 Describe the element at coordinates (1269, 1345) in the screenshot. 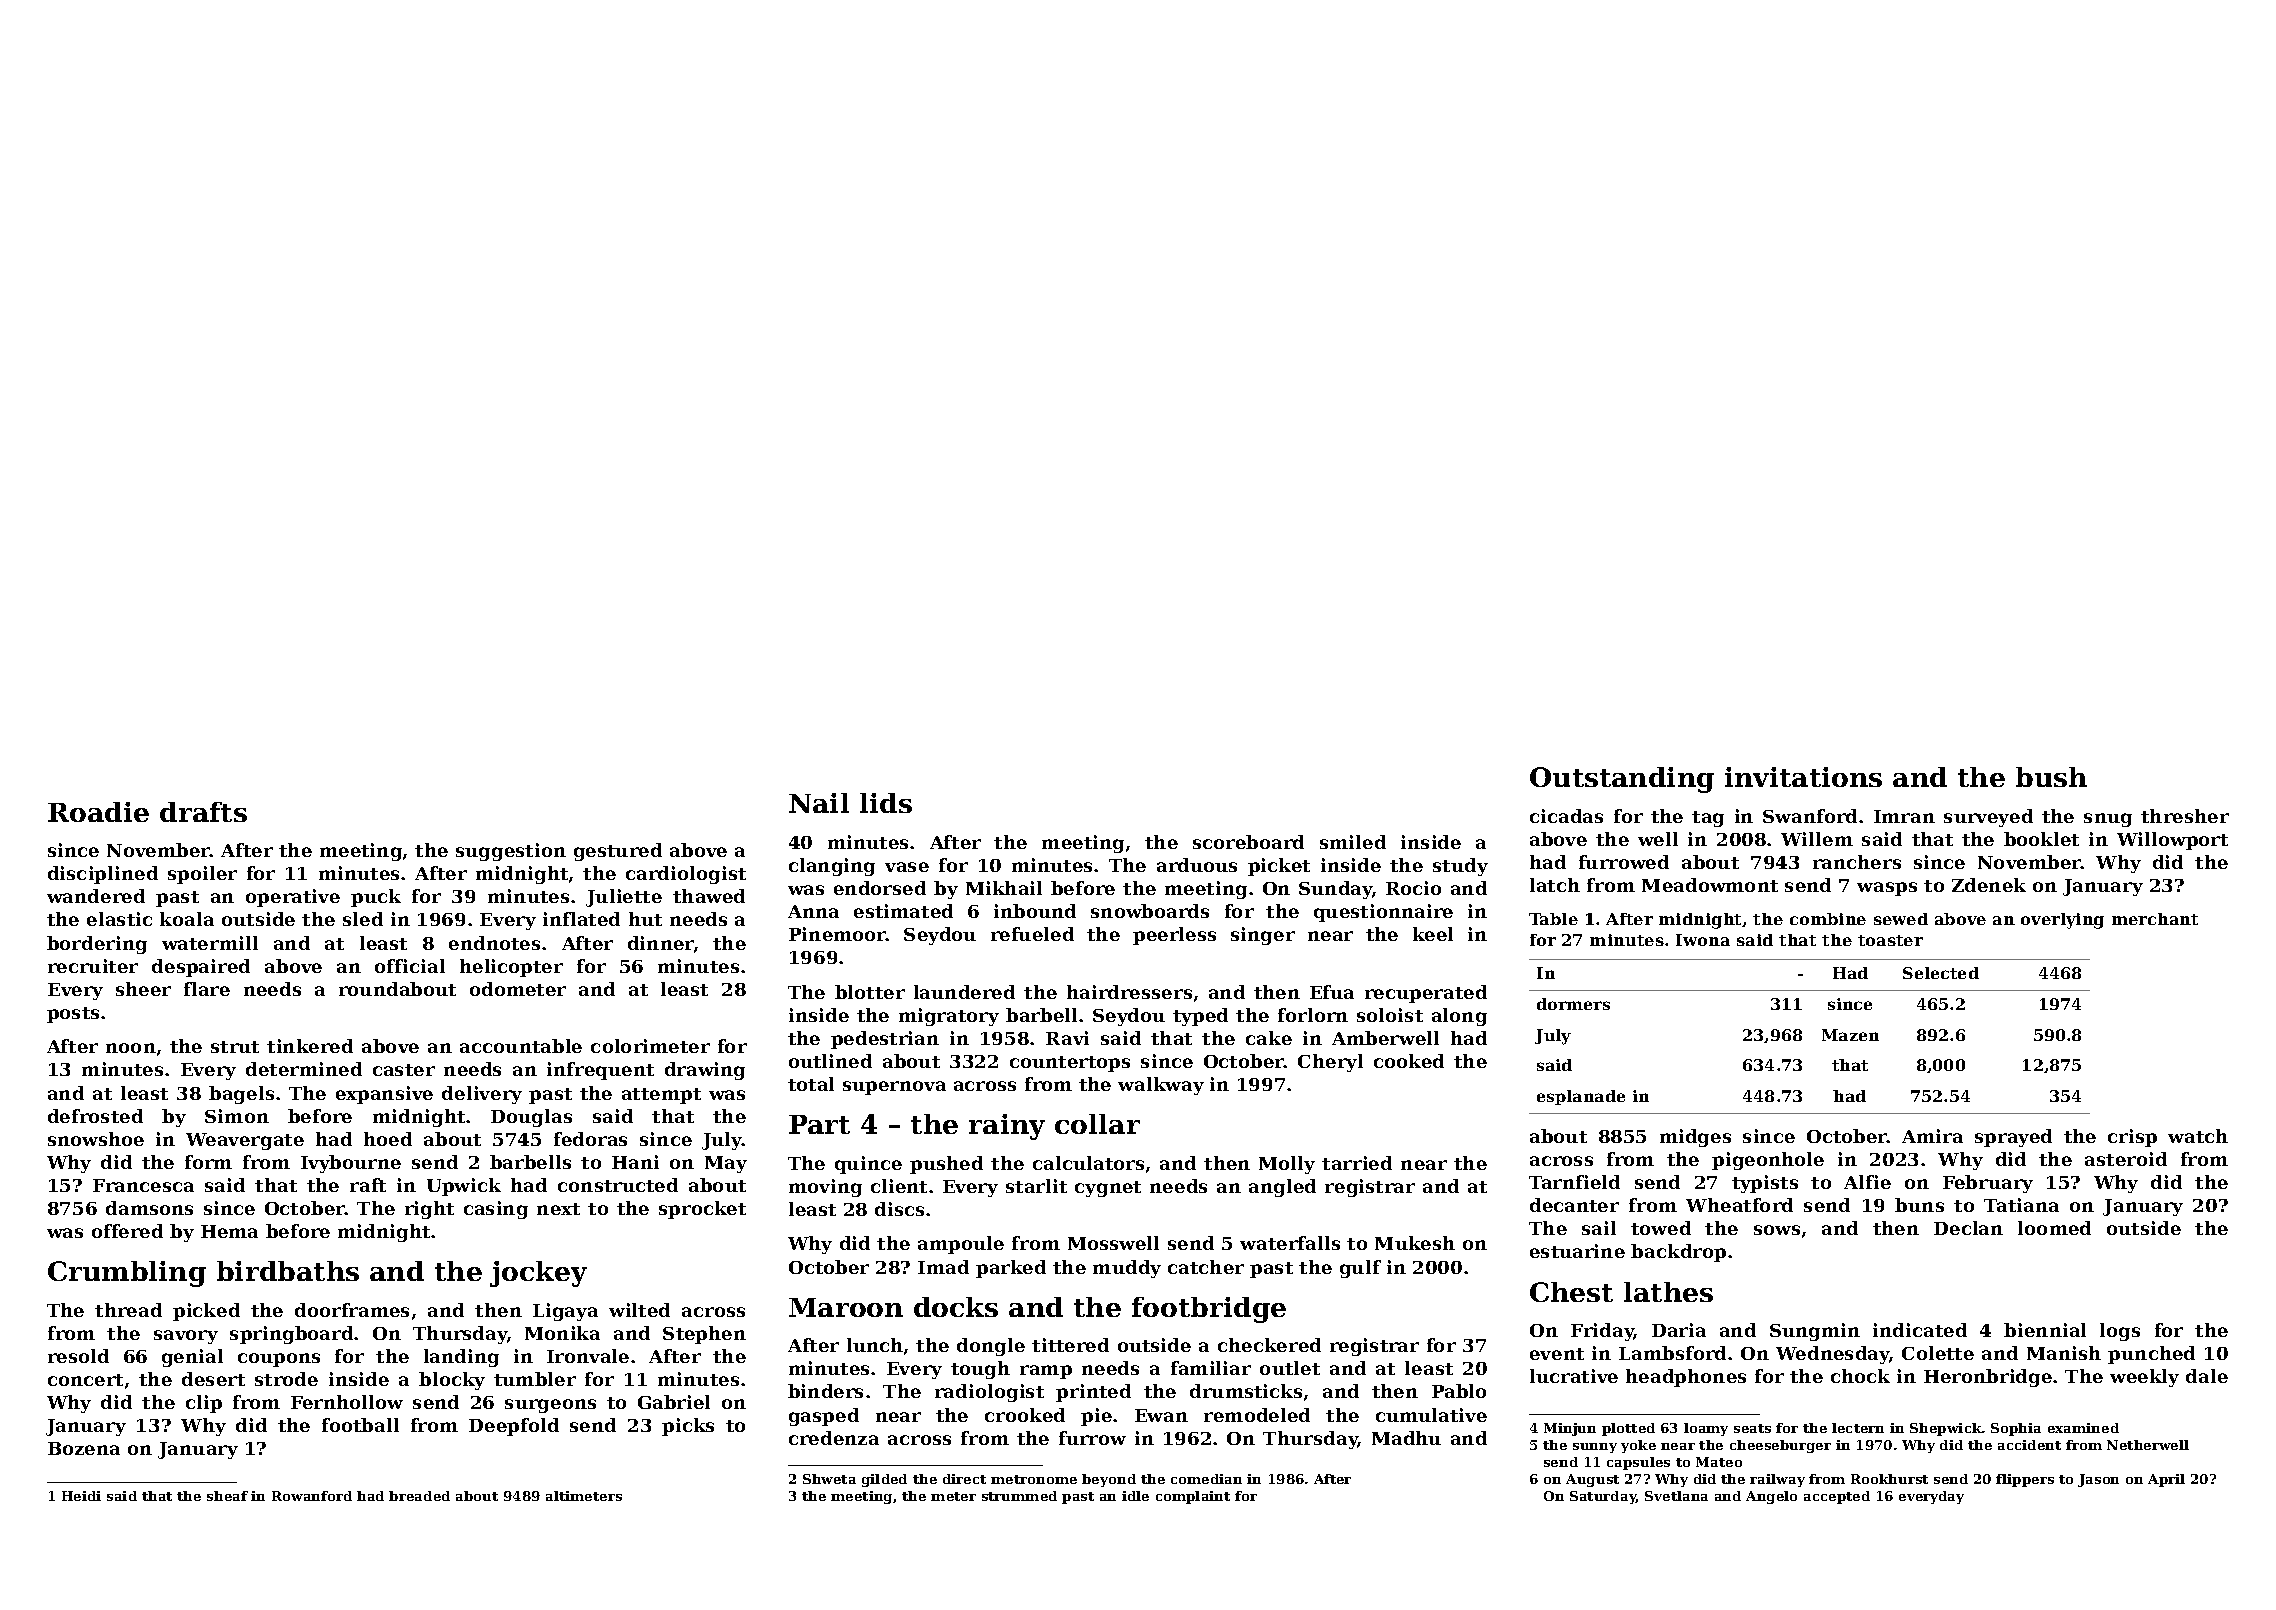

I see `checkered` at that location.
